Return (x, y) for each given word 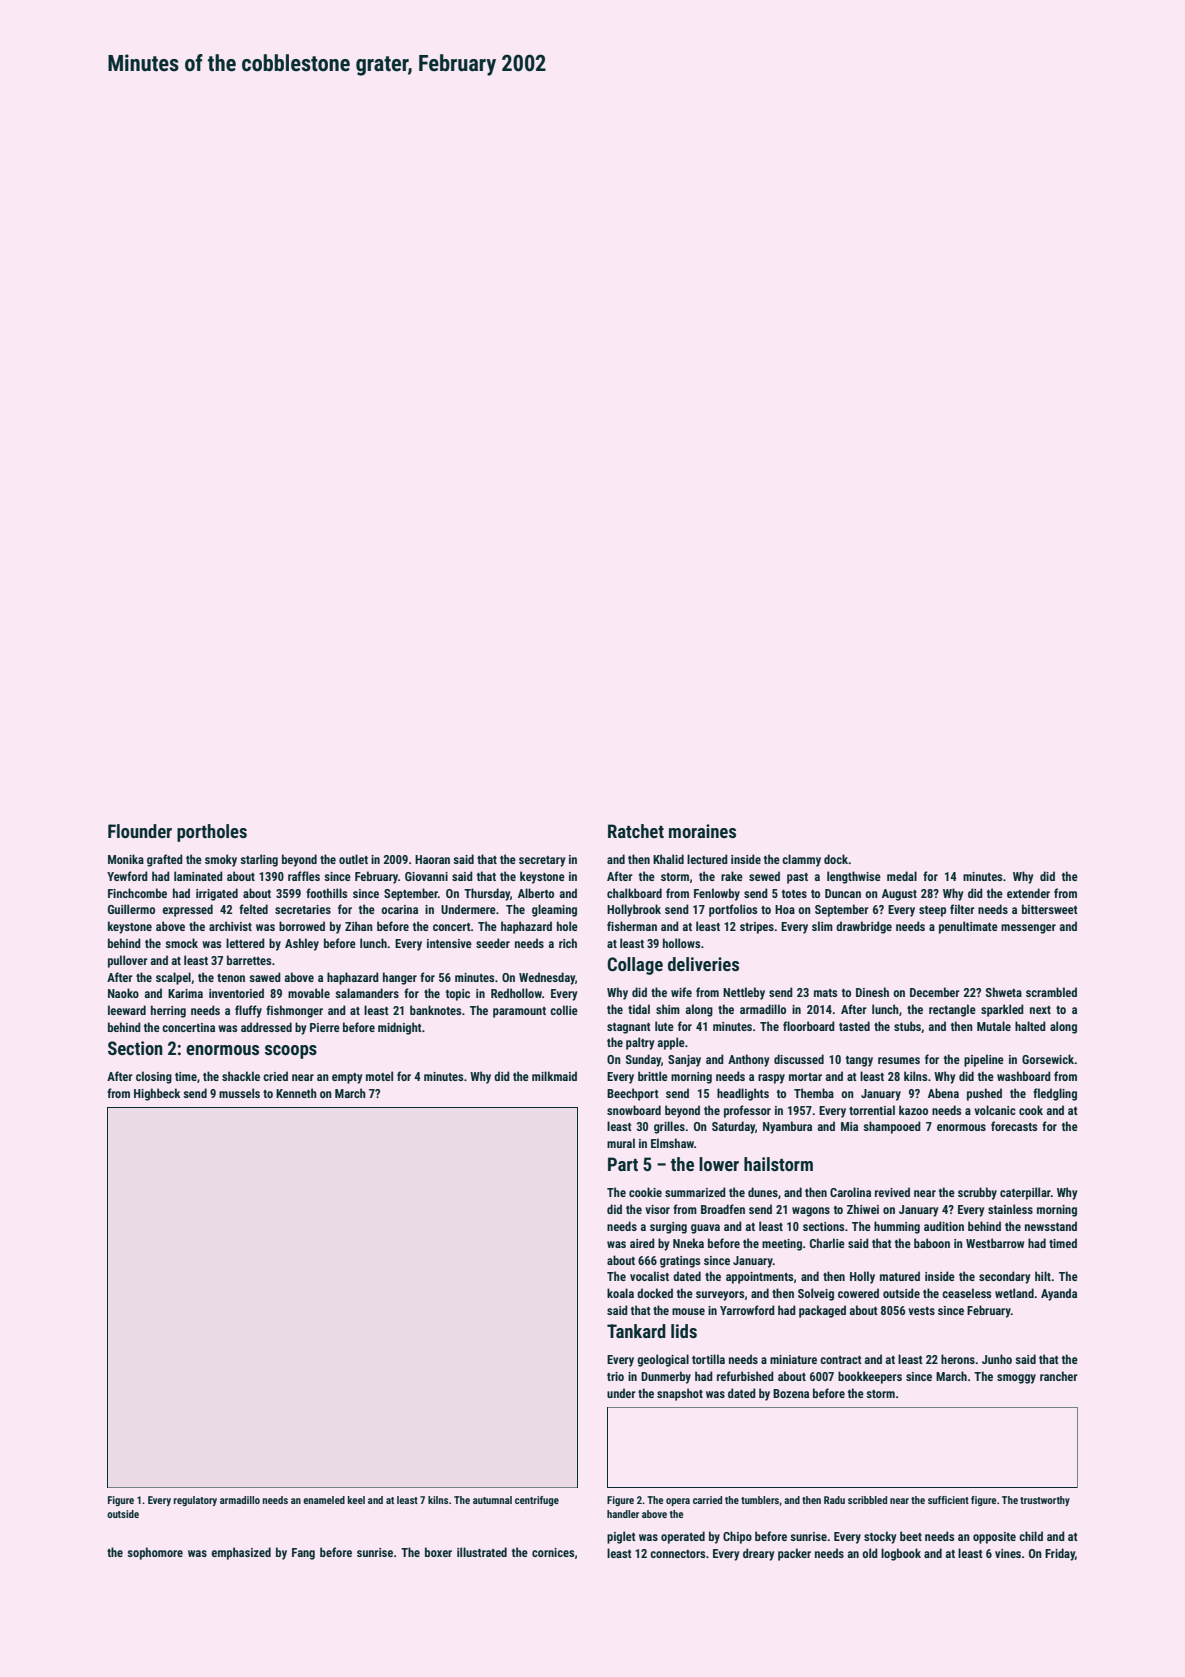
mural (621, 1143)
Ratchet (636, 831)
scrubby (977, 1193)
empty (347, 1078)
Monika (126, 859)
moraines (702, 831)
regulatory (195, 1501)
